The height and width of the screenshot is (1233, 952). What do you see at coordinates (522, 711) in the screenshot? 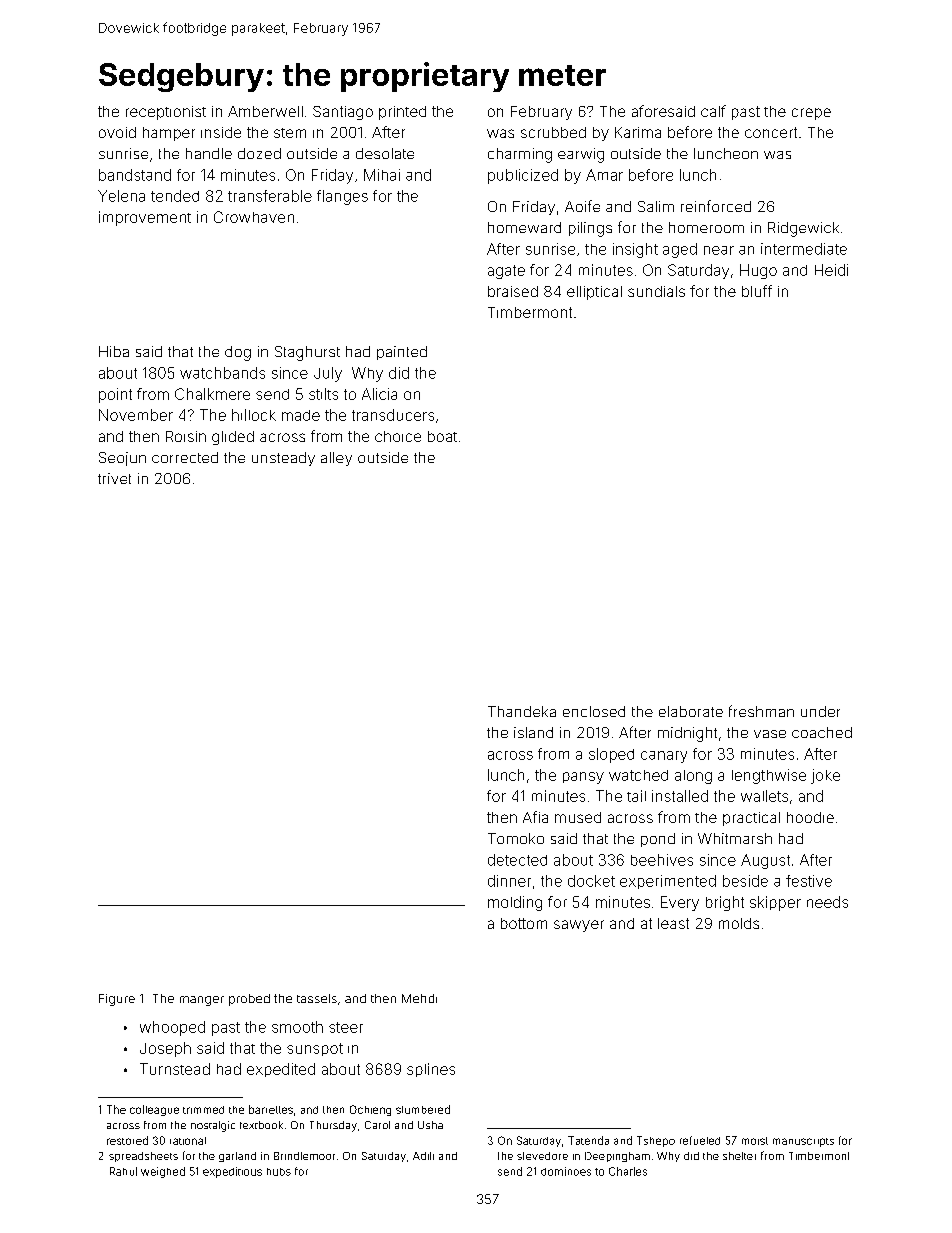
I see `Thandeka` at bounding box center [522, 711].
